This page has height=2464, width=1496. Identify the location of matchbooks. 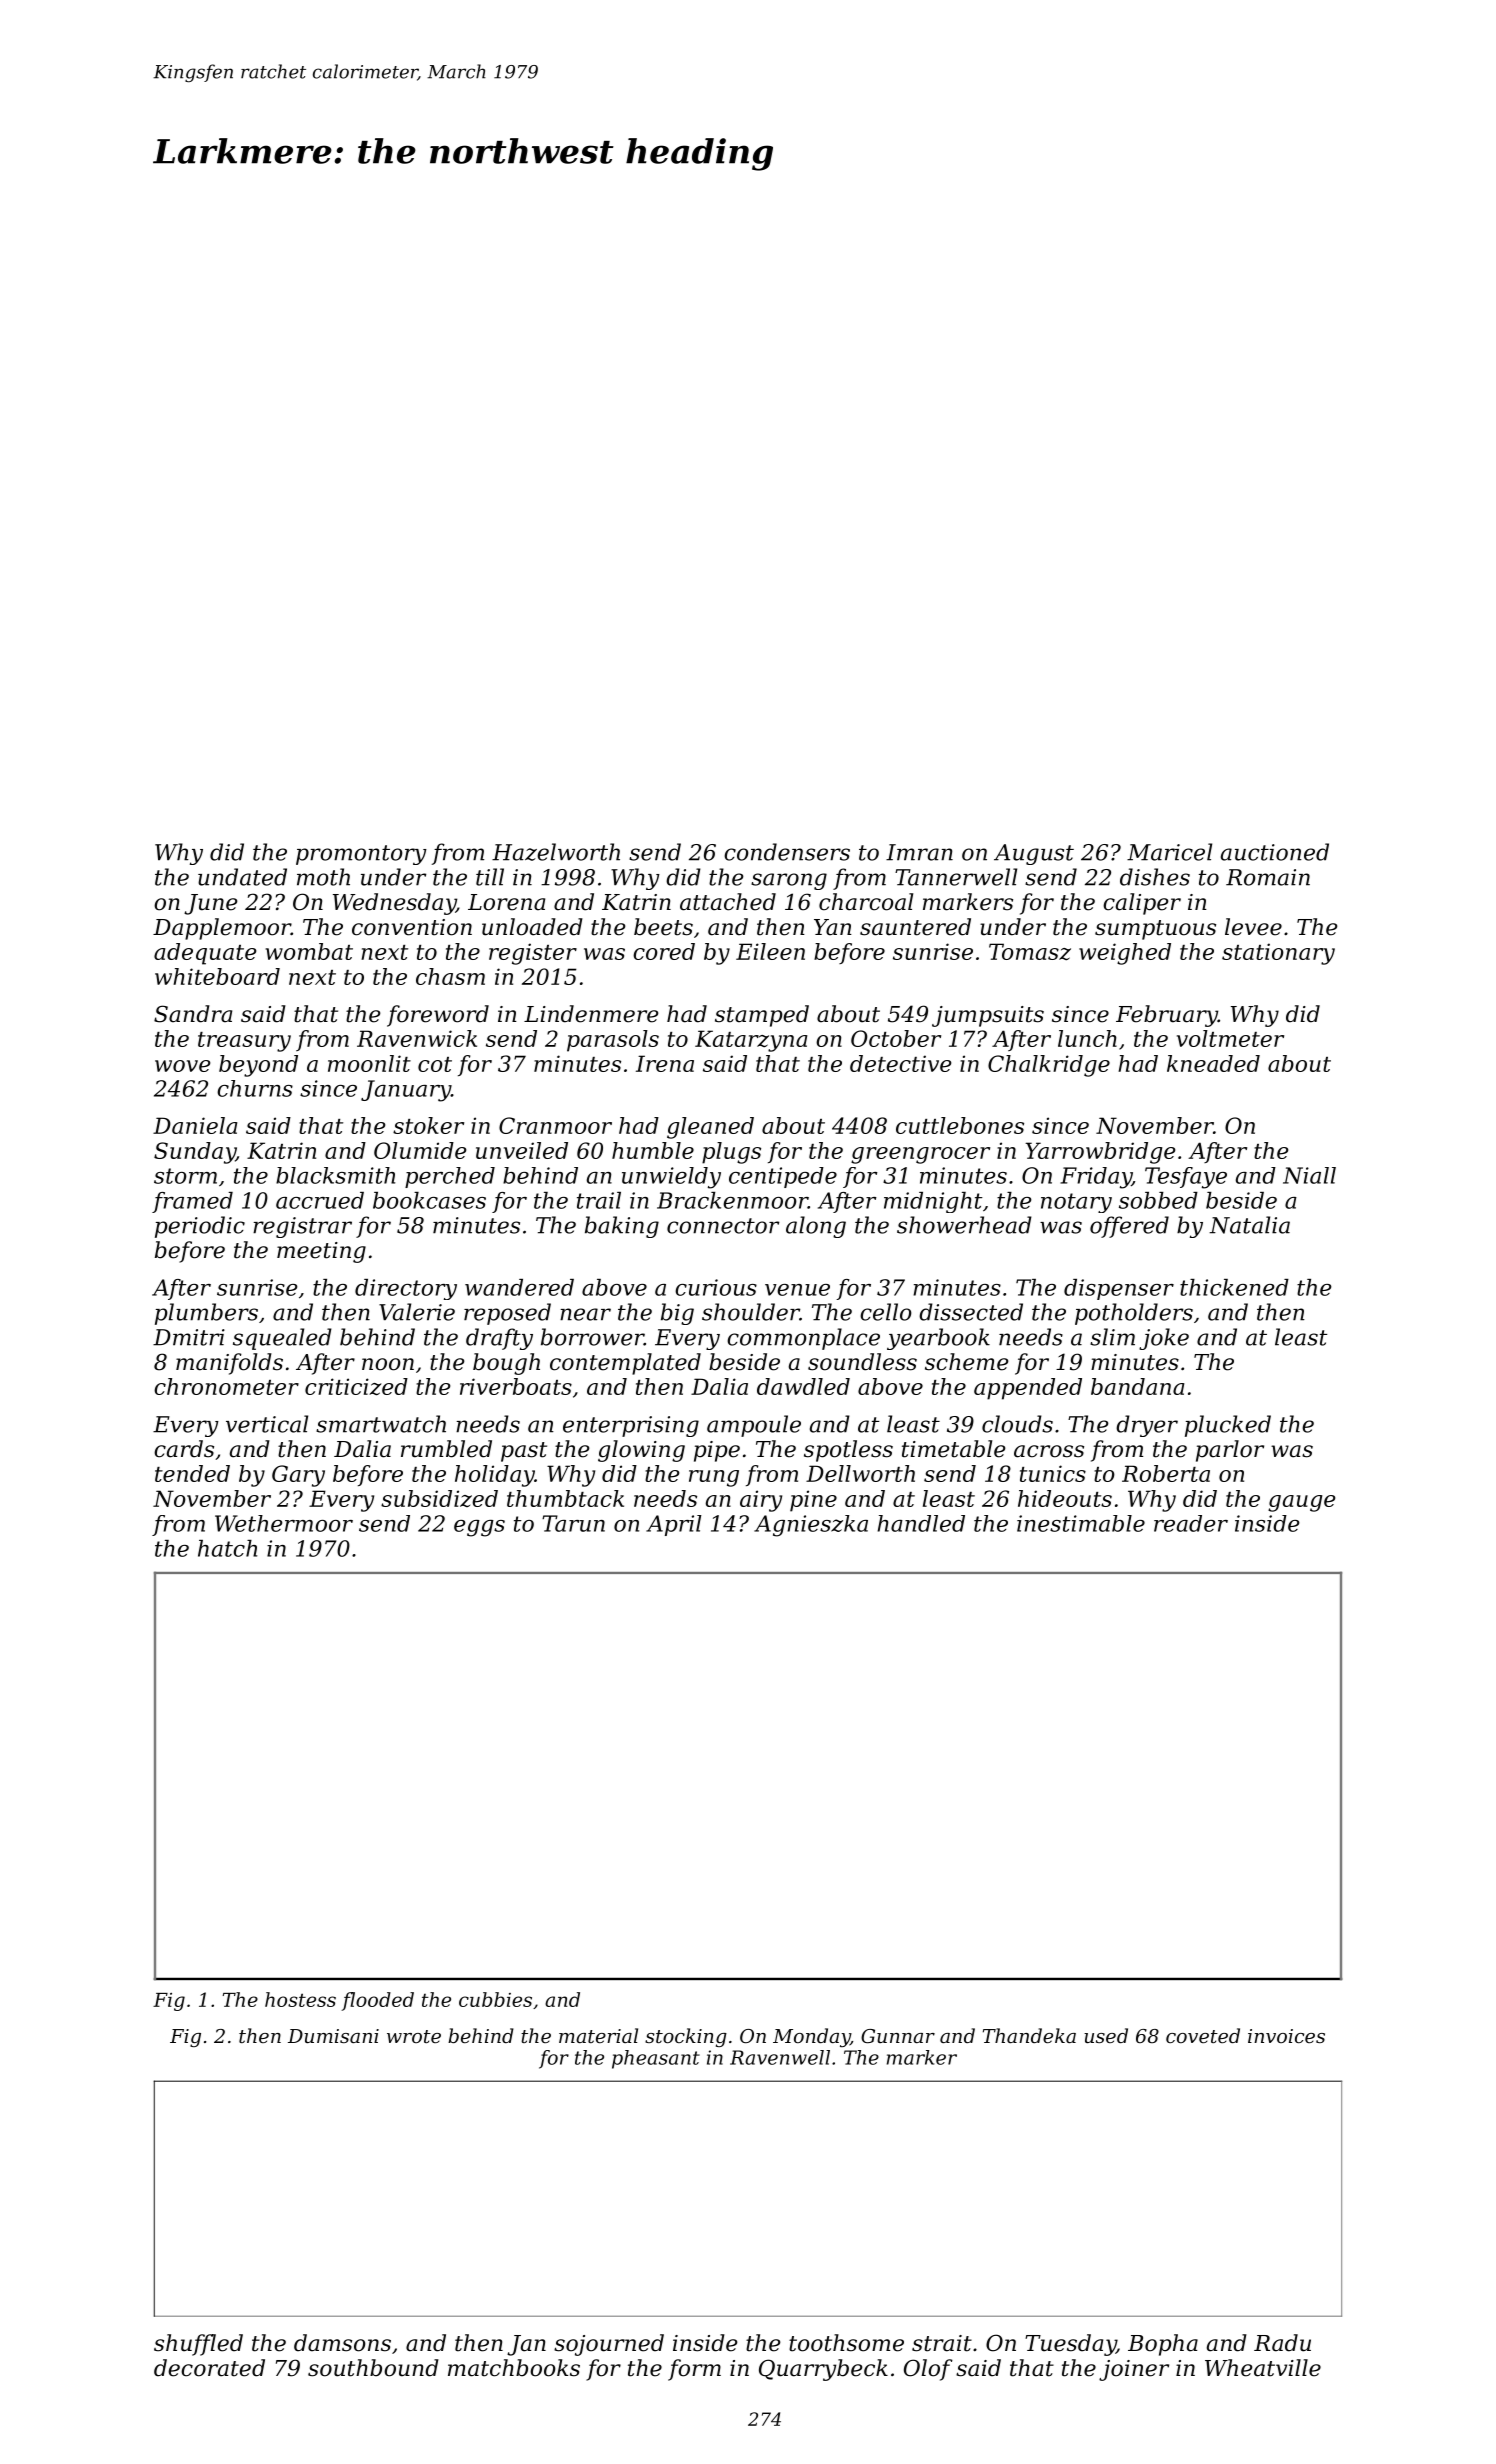
(514, 2368).
